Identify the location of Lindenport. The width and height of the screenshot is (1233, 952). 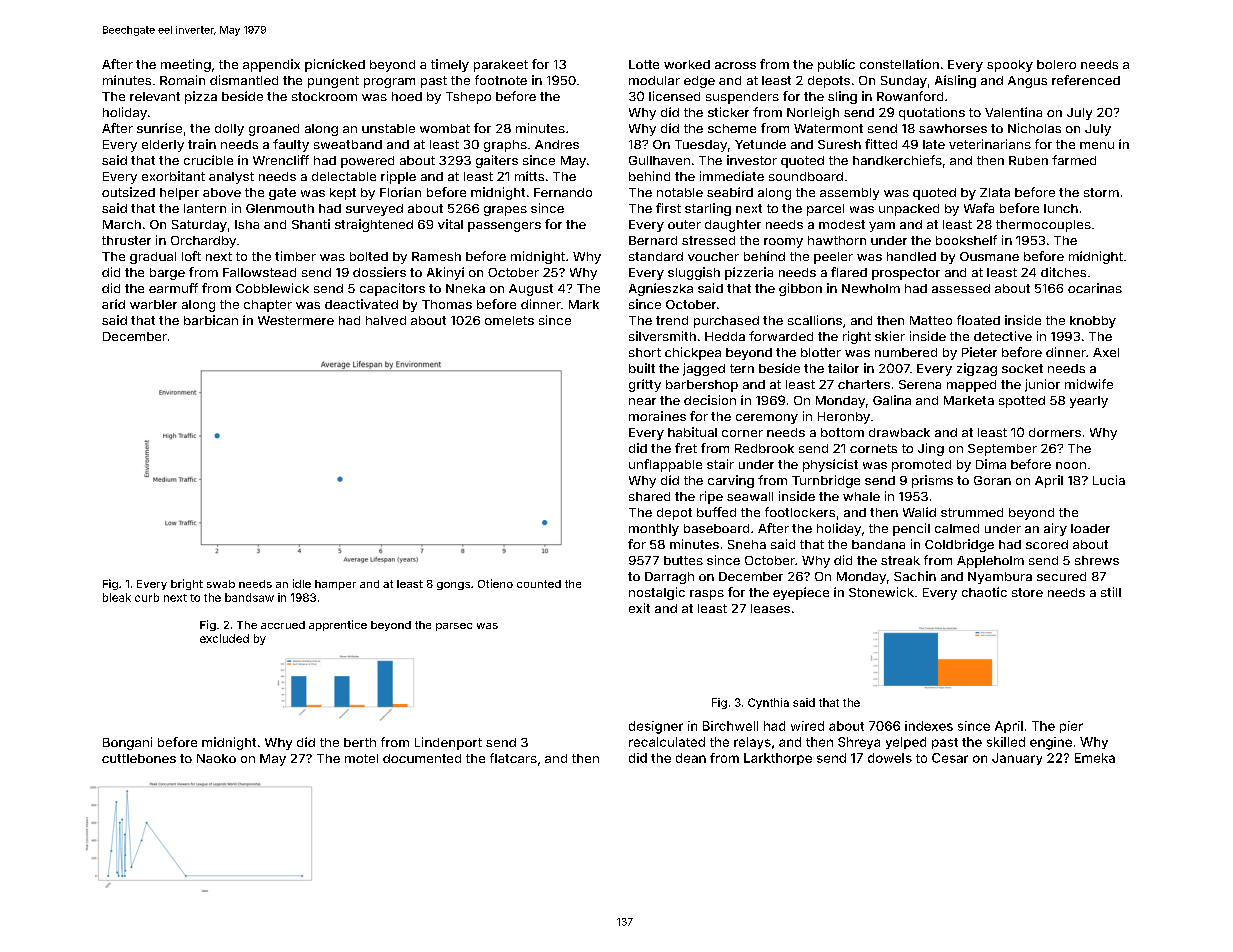
(448, 743).
